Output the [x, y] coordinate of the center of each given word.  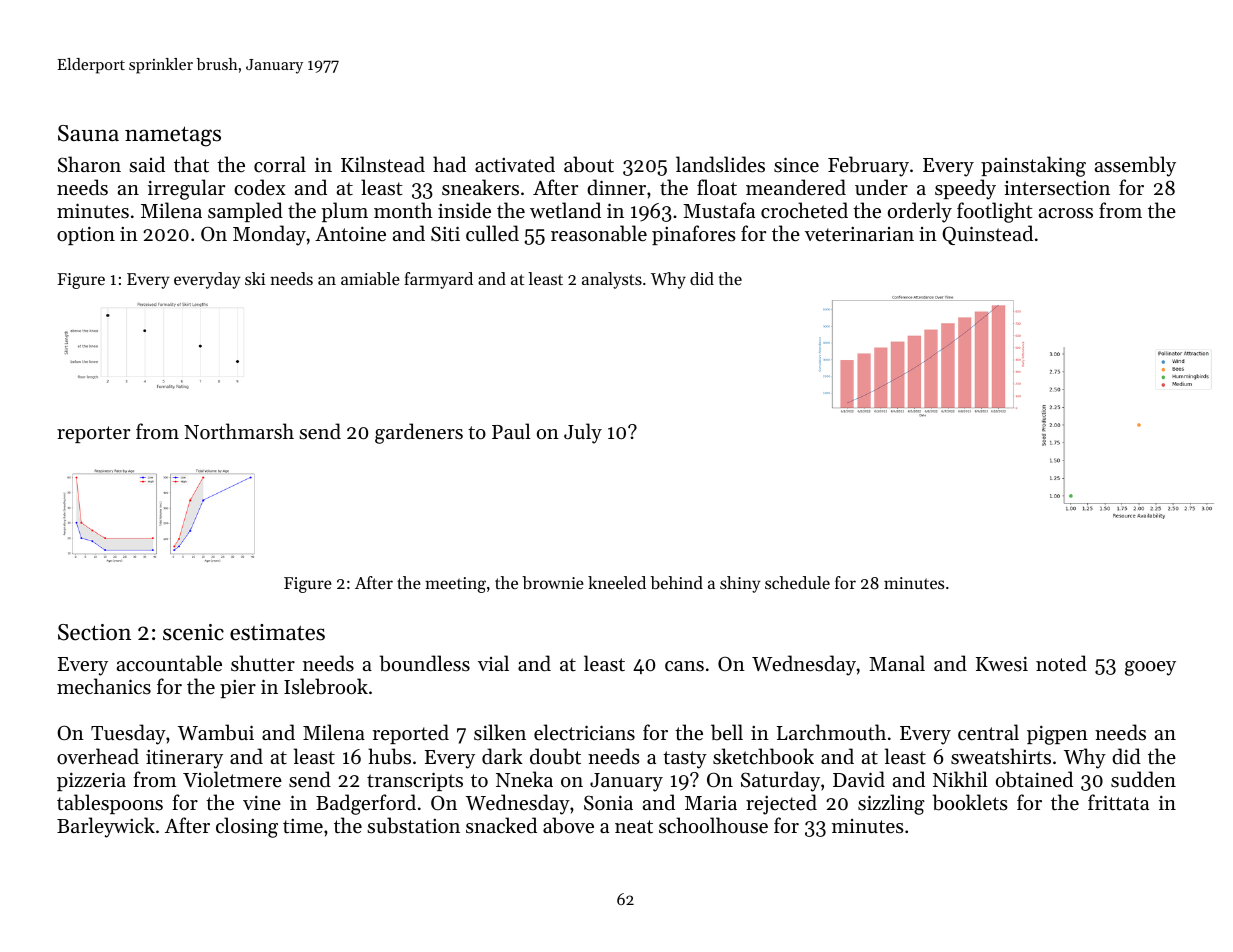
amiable [370, 278]
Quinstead [987, 235]
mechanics [104, 686]
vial [493, 663]
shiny [740, 584]
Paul [511, 431]
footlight [995, 212]
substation [413, 825]
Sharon [89, 164]
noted [1061, 663]
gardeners [419, 433]
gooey [1150, 668]
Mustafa [719, 210]
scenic [193, 632]
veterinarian [859, 234]
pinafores [694, 235]
